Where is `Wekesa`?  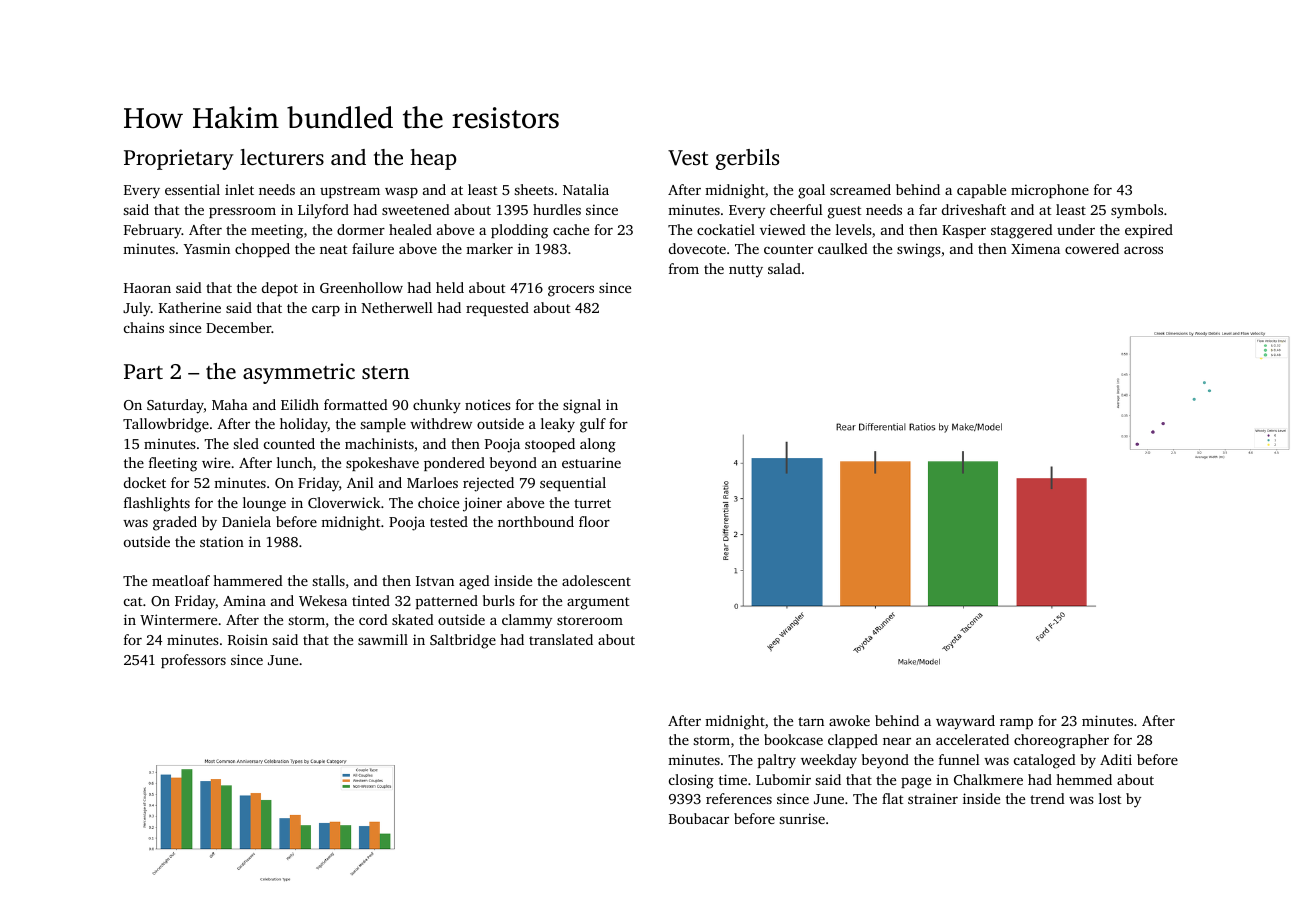 Wekesa is located at coordinates (323, 600).
